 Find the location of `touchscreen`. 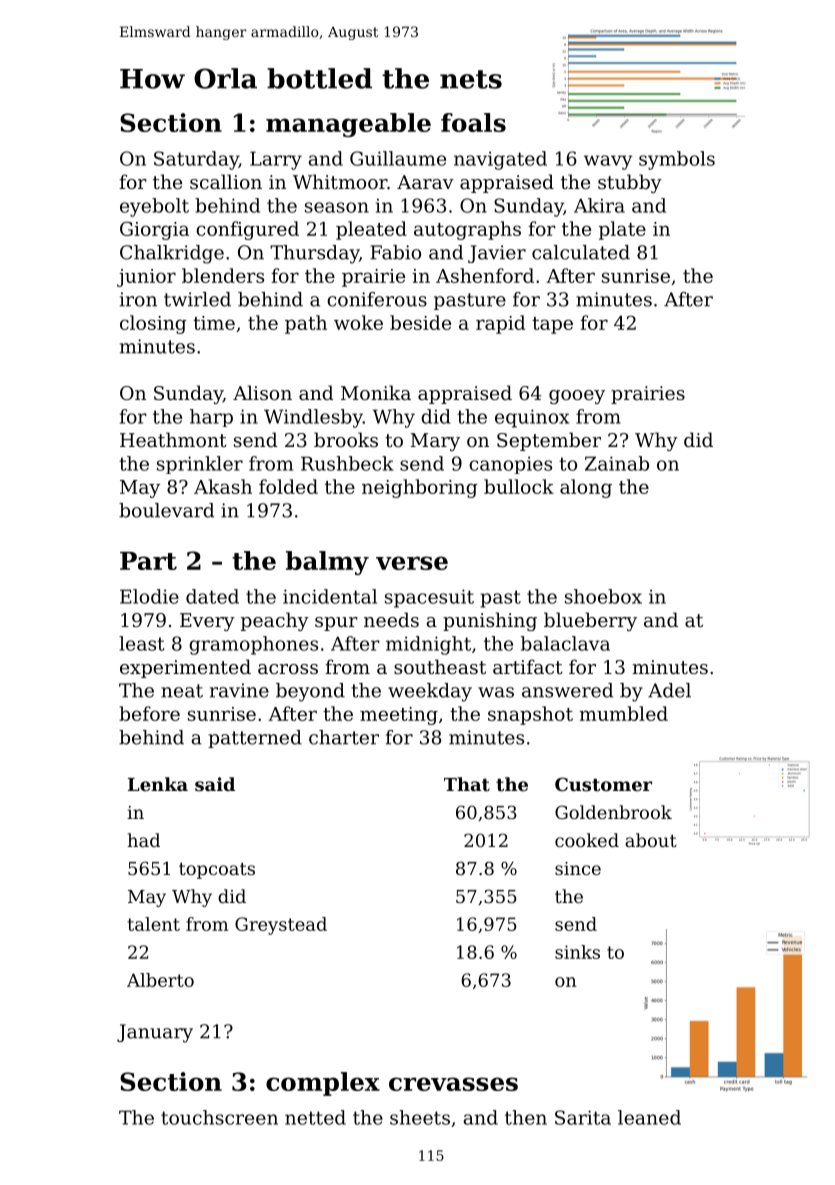

touchscreen is located at coordinates (219, 1117).
